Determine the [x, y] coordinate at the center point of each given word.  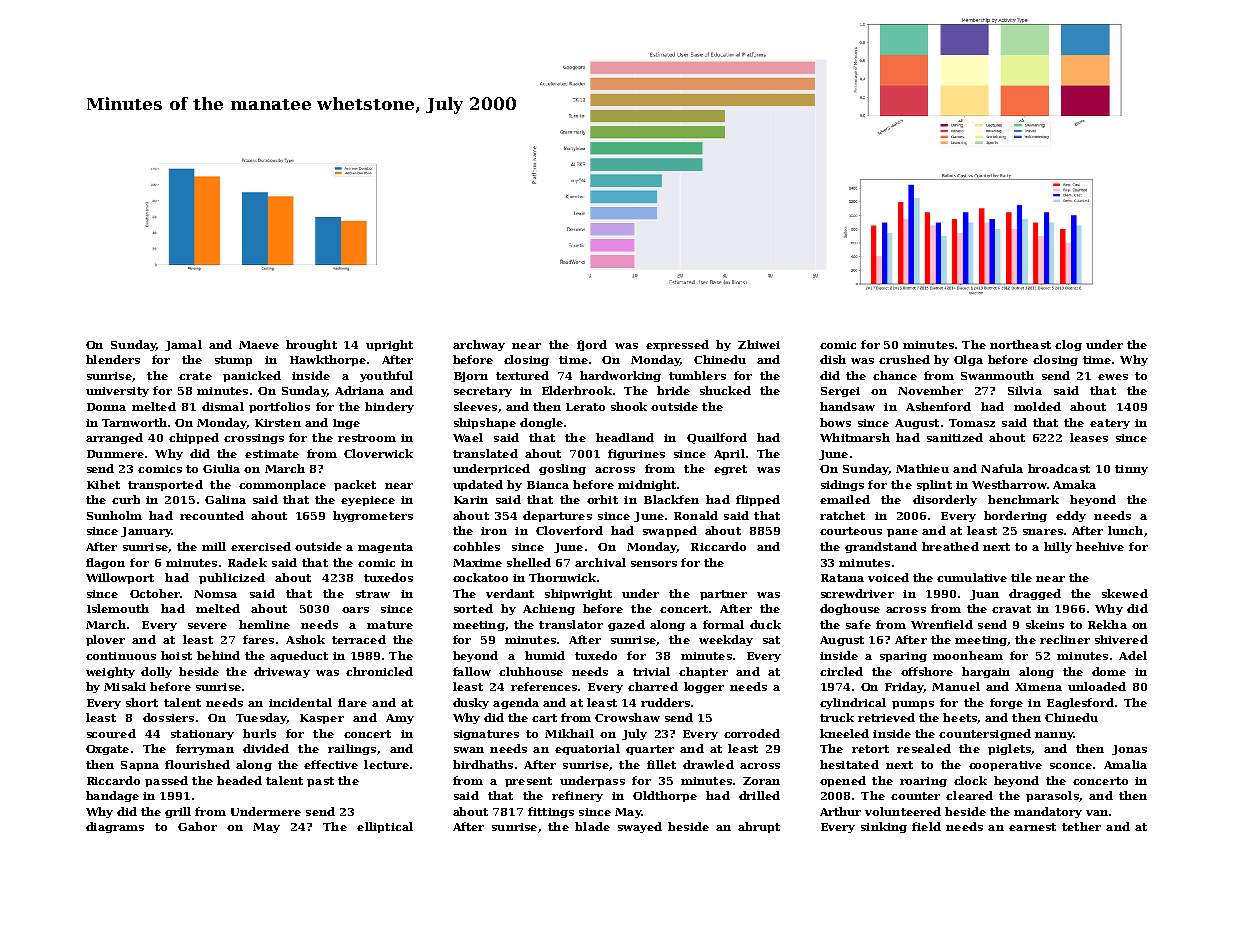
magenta [385, 548]
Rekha [1107, 624]
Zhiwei [759, 344]
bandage [112, 796]
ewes [1113, 377]
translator [571, 624]
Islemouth [118, 608]
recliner [1065, 639]
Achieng [549, 609]
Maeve [259, 345]
